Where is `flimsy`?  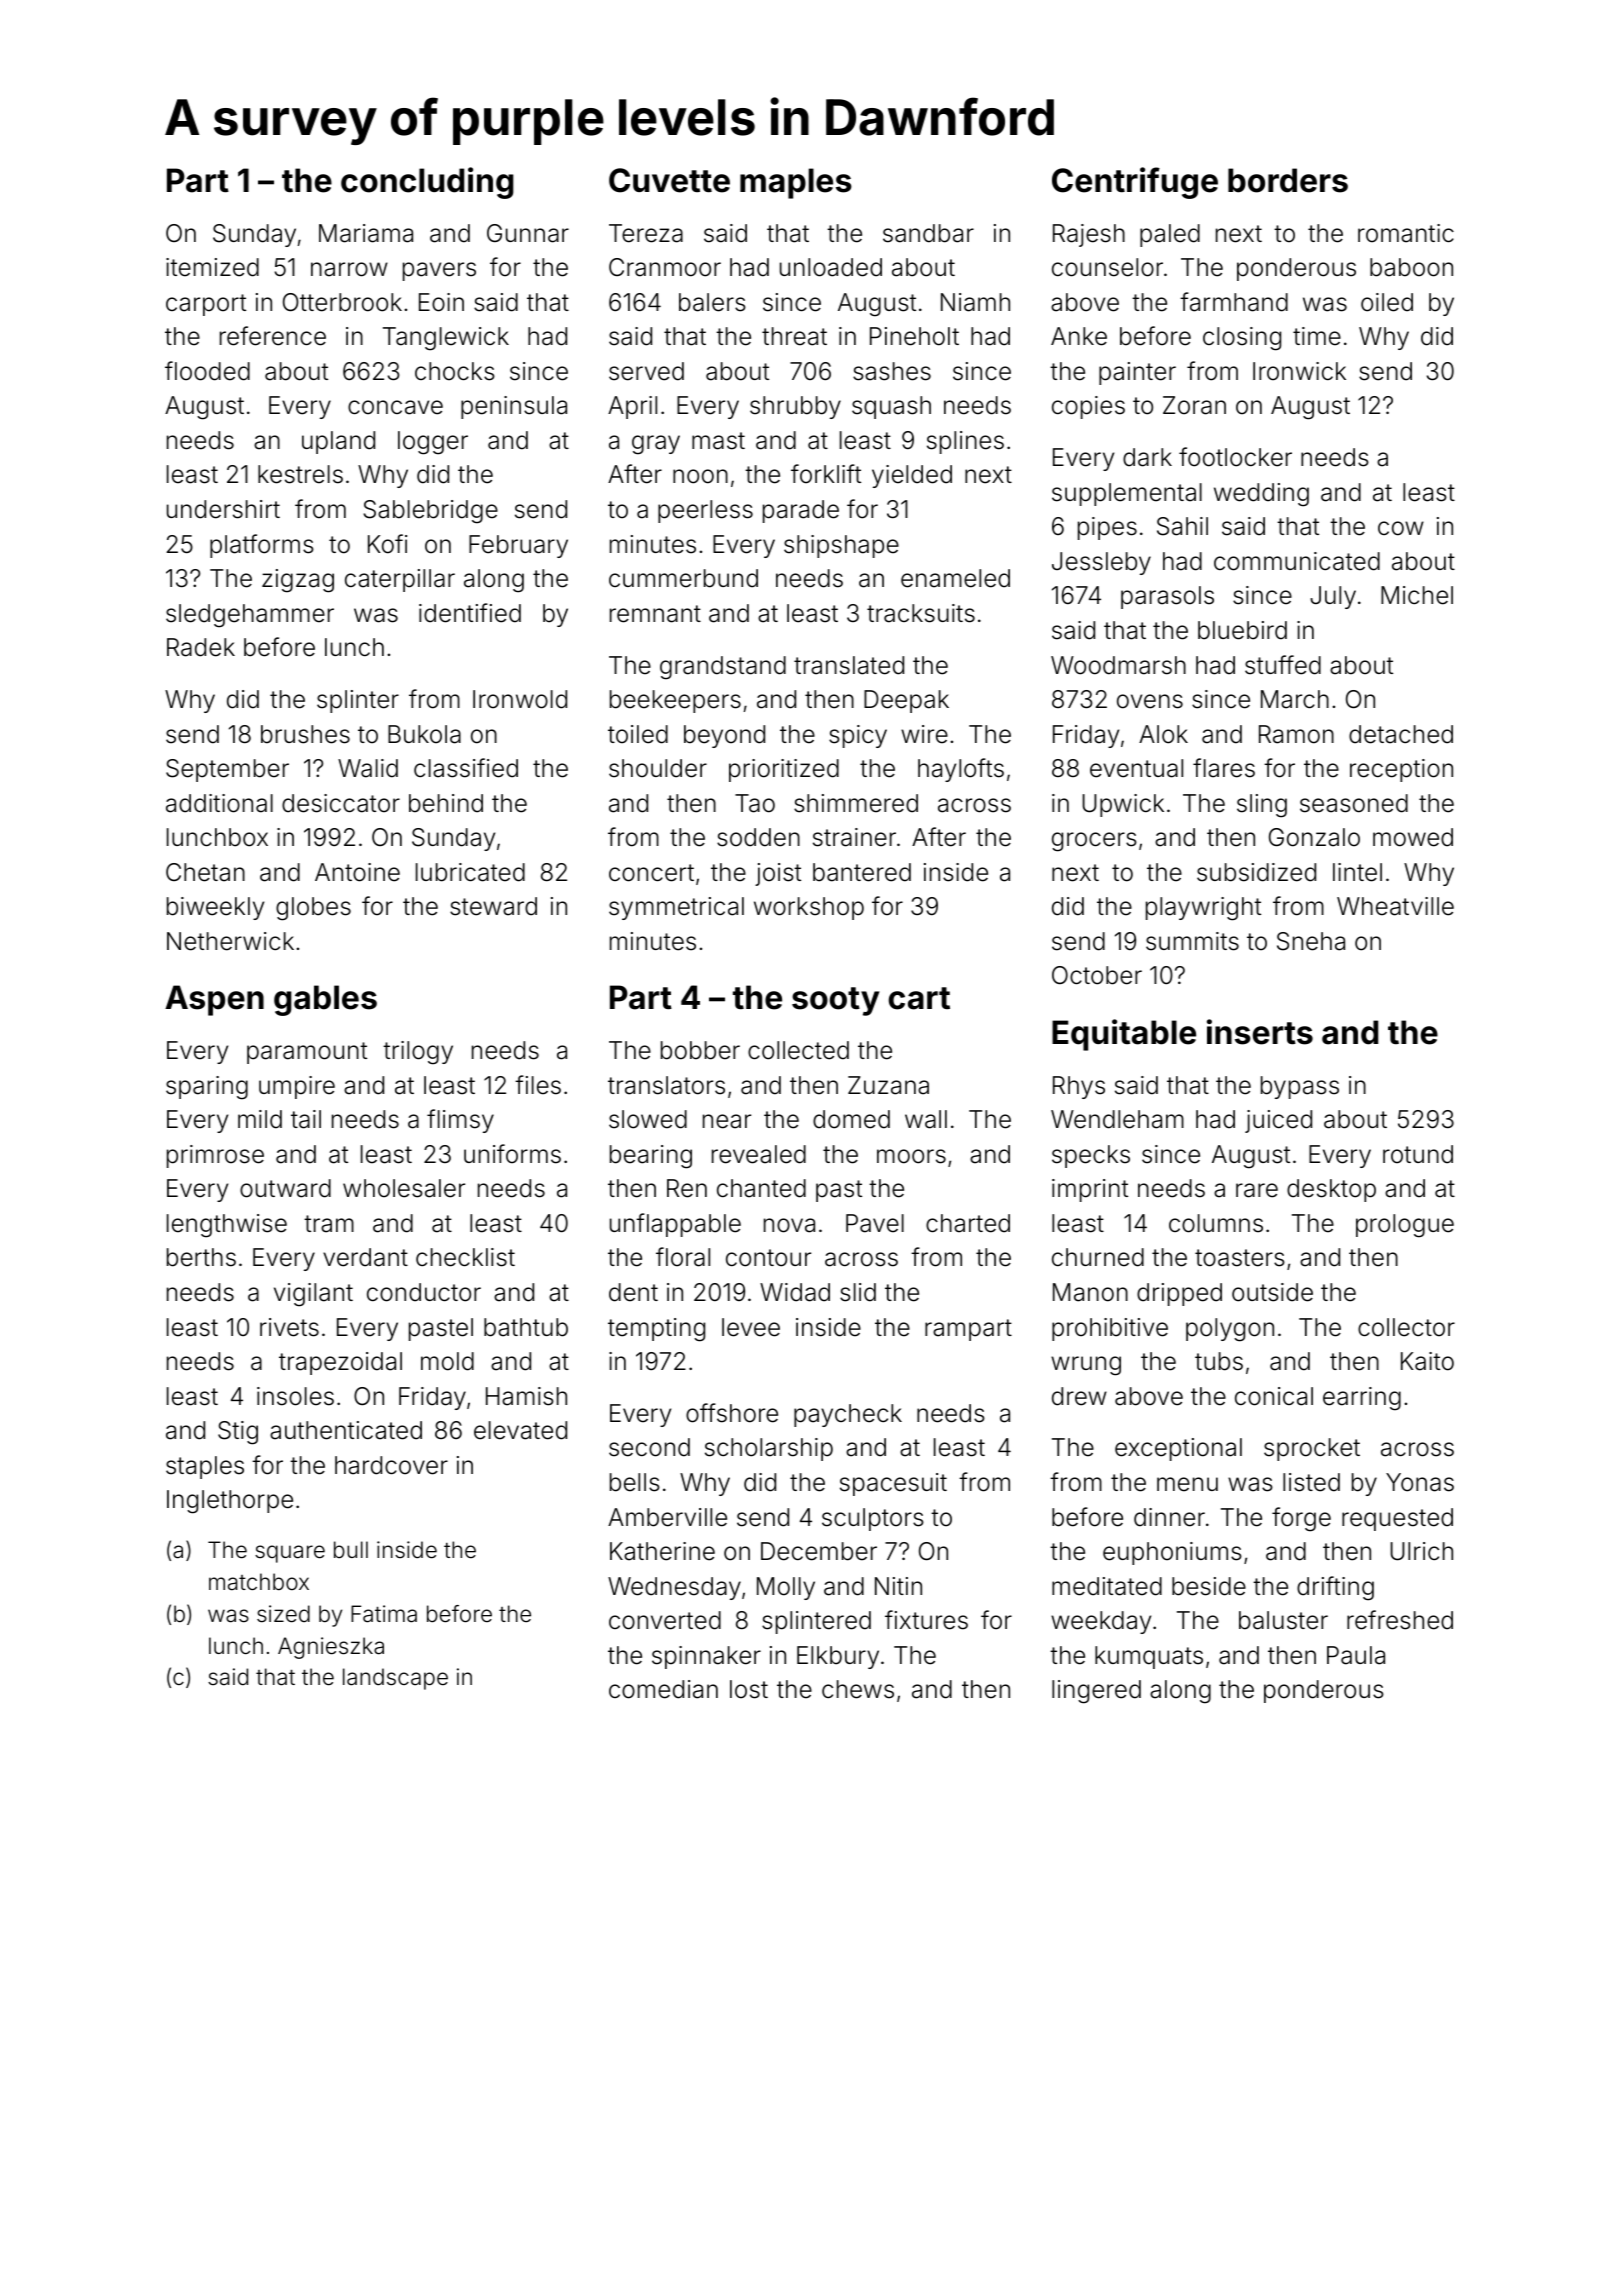 flimsy is located at coordinates (460, 1121).
